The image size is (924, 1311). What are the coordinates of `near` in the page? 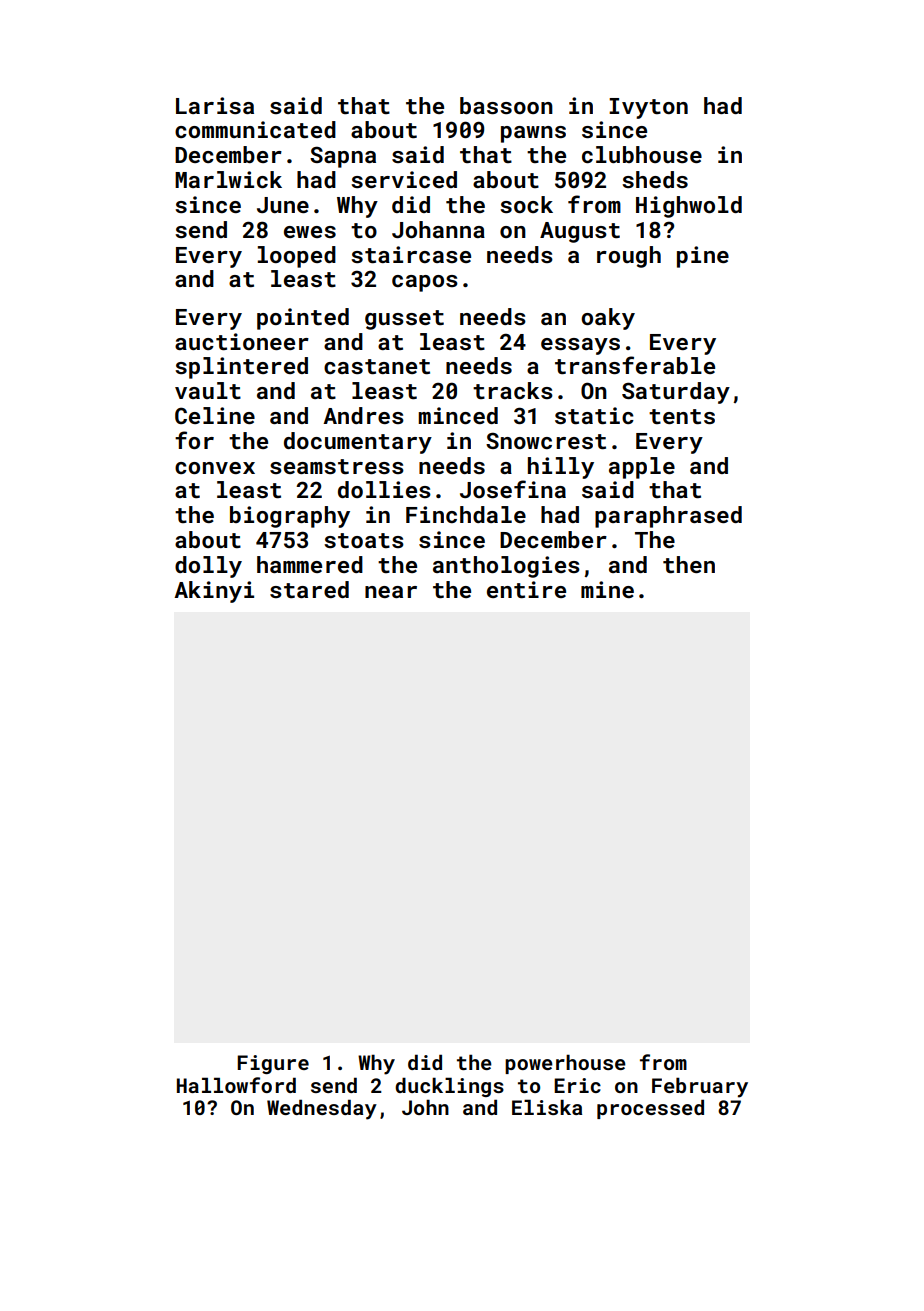 It's located at (391, 592).
